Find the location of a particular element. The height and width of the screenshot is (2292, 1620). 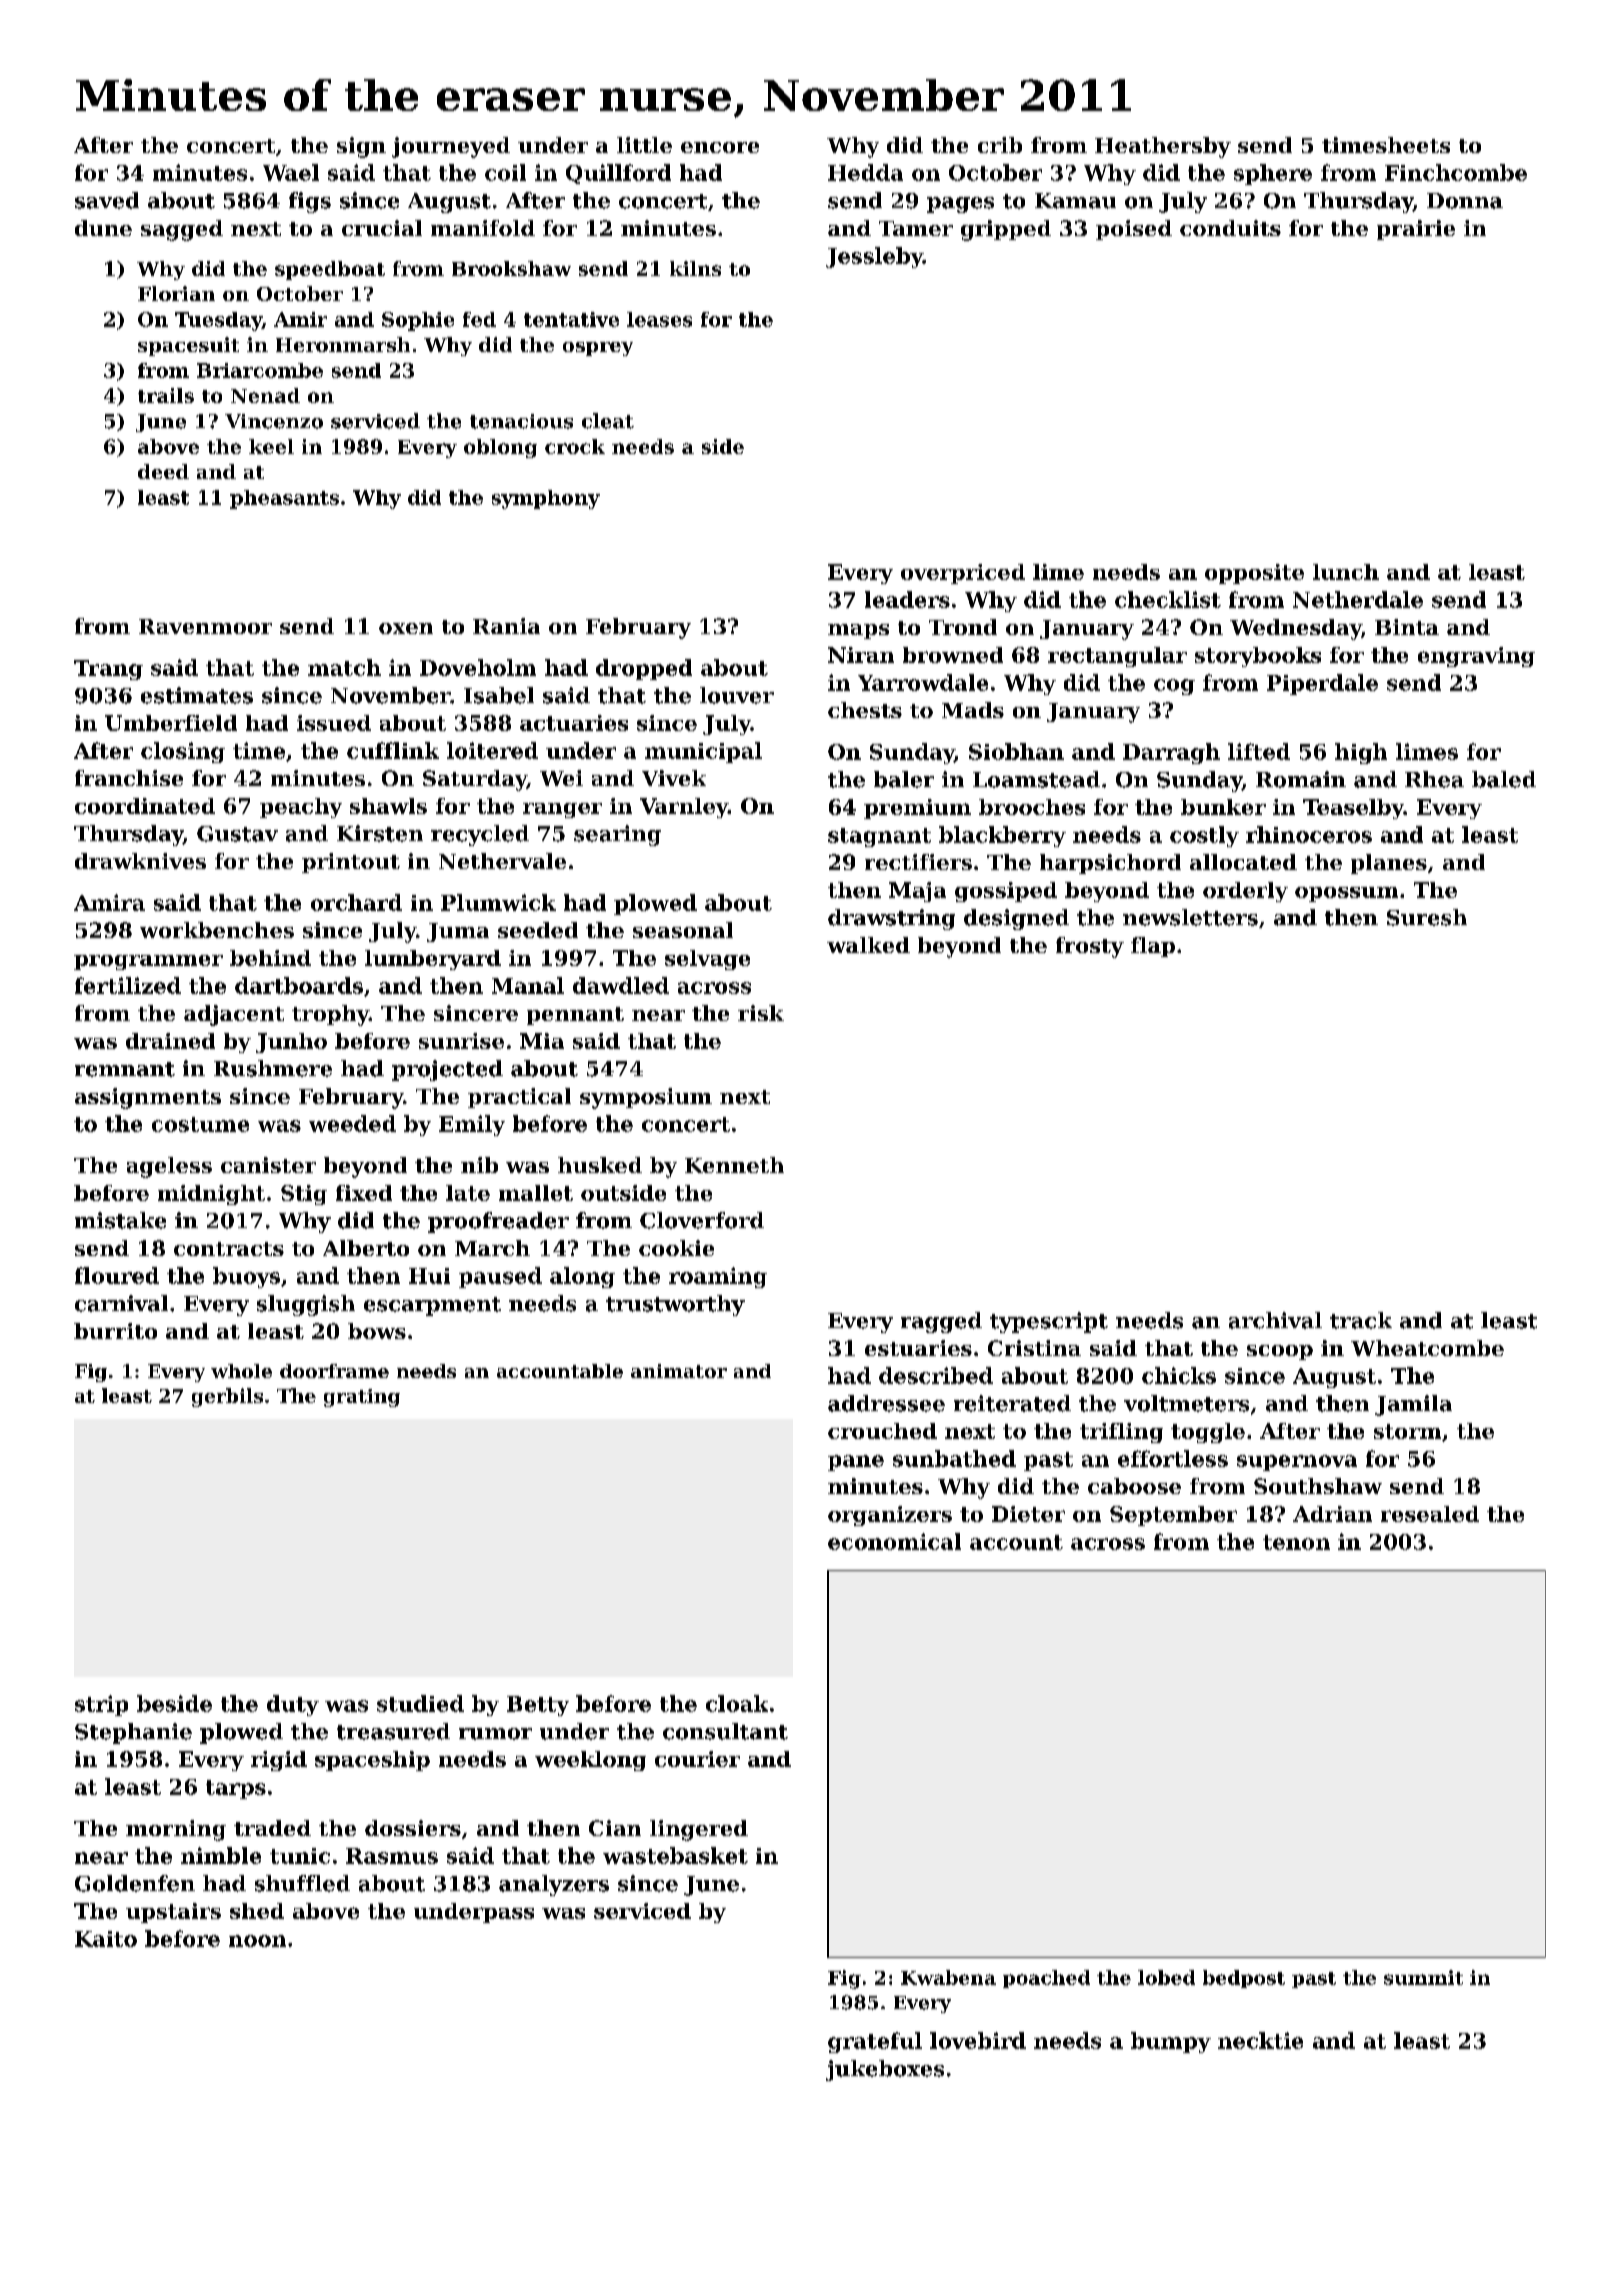

encore is located at coordinates (720, 147).
